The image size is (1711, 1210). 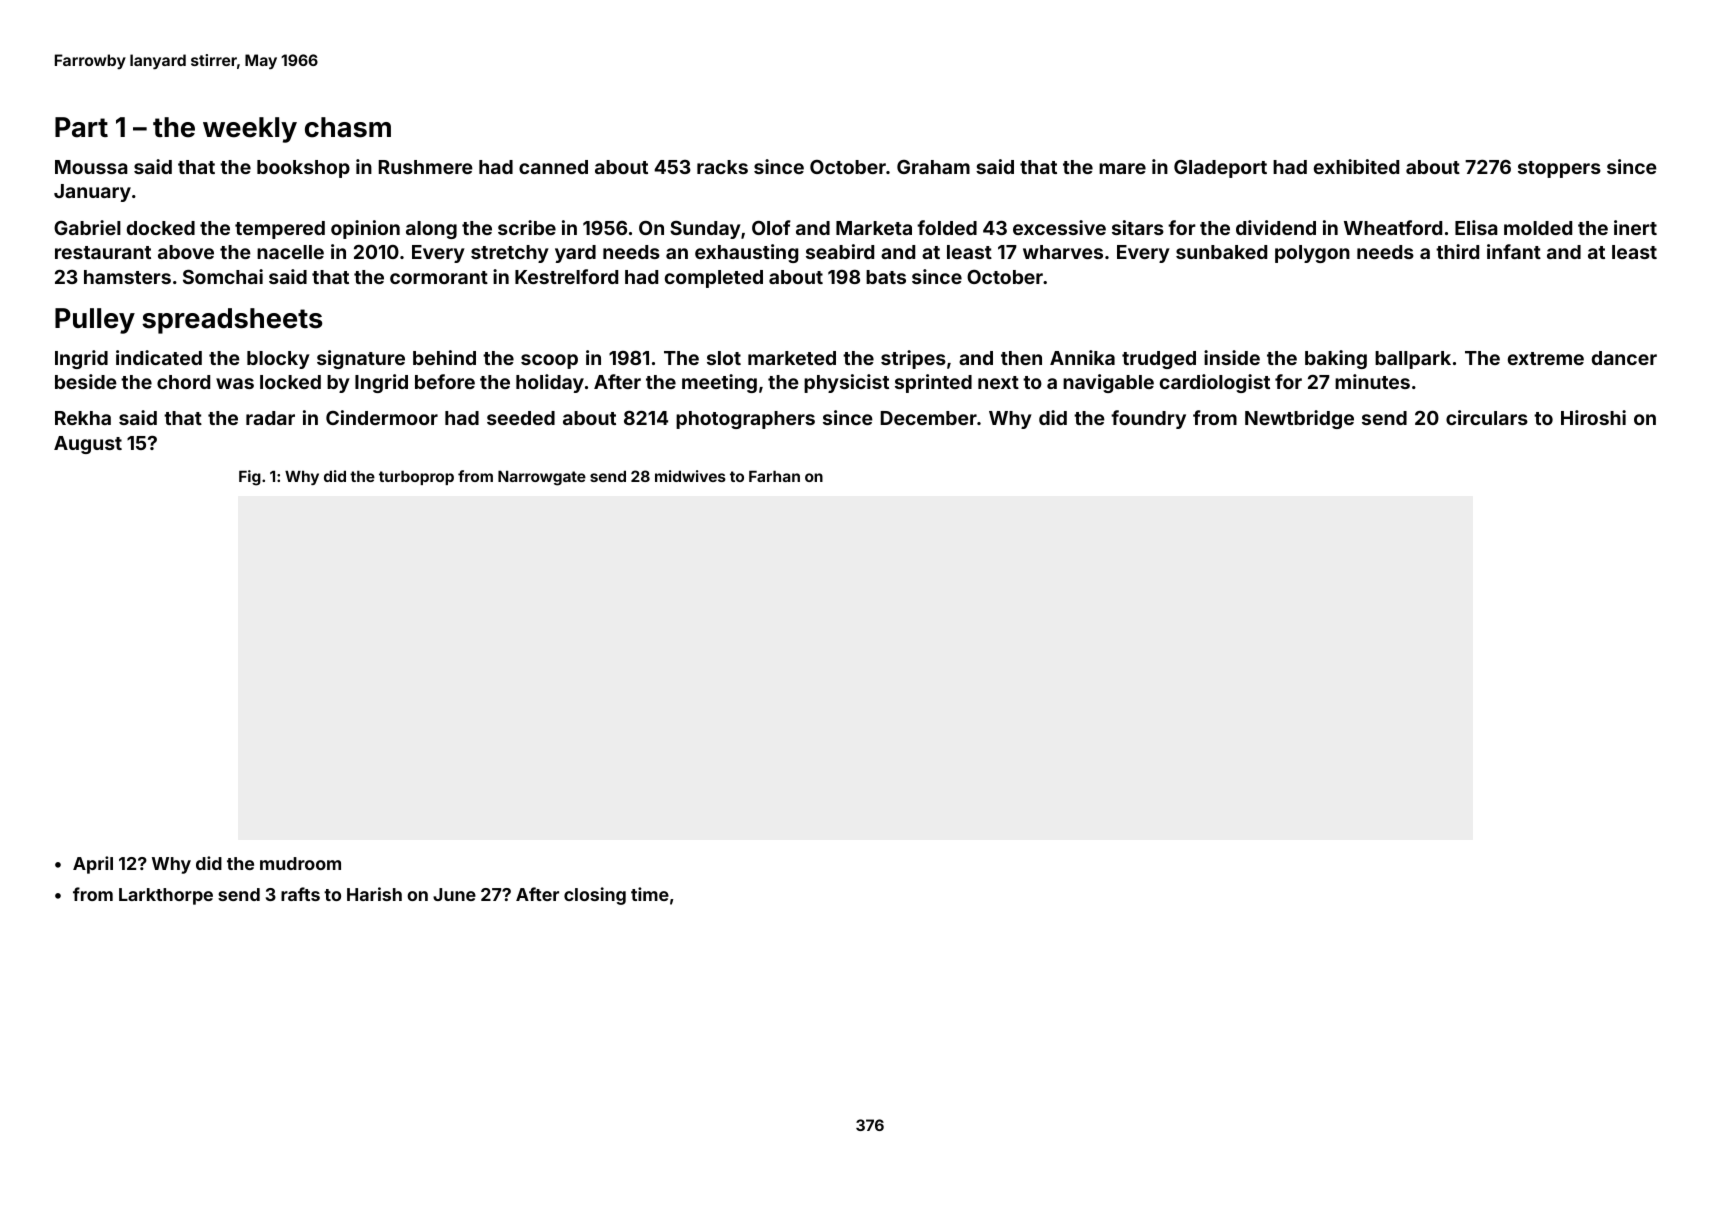 What do you see at coordinates (774, 476) in the screenshot?
I see `Farhan` at bounding box center [774, 476].
